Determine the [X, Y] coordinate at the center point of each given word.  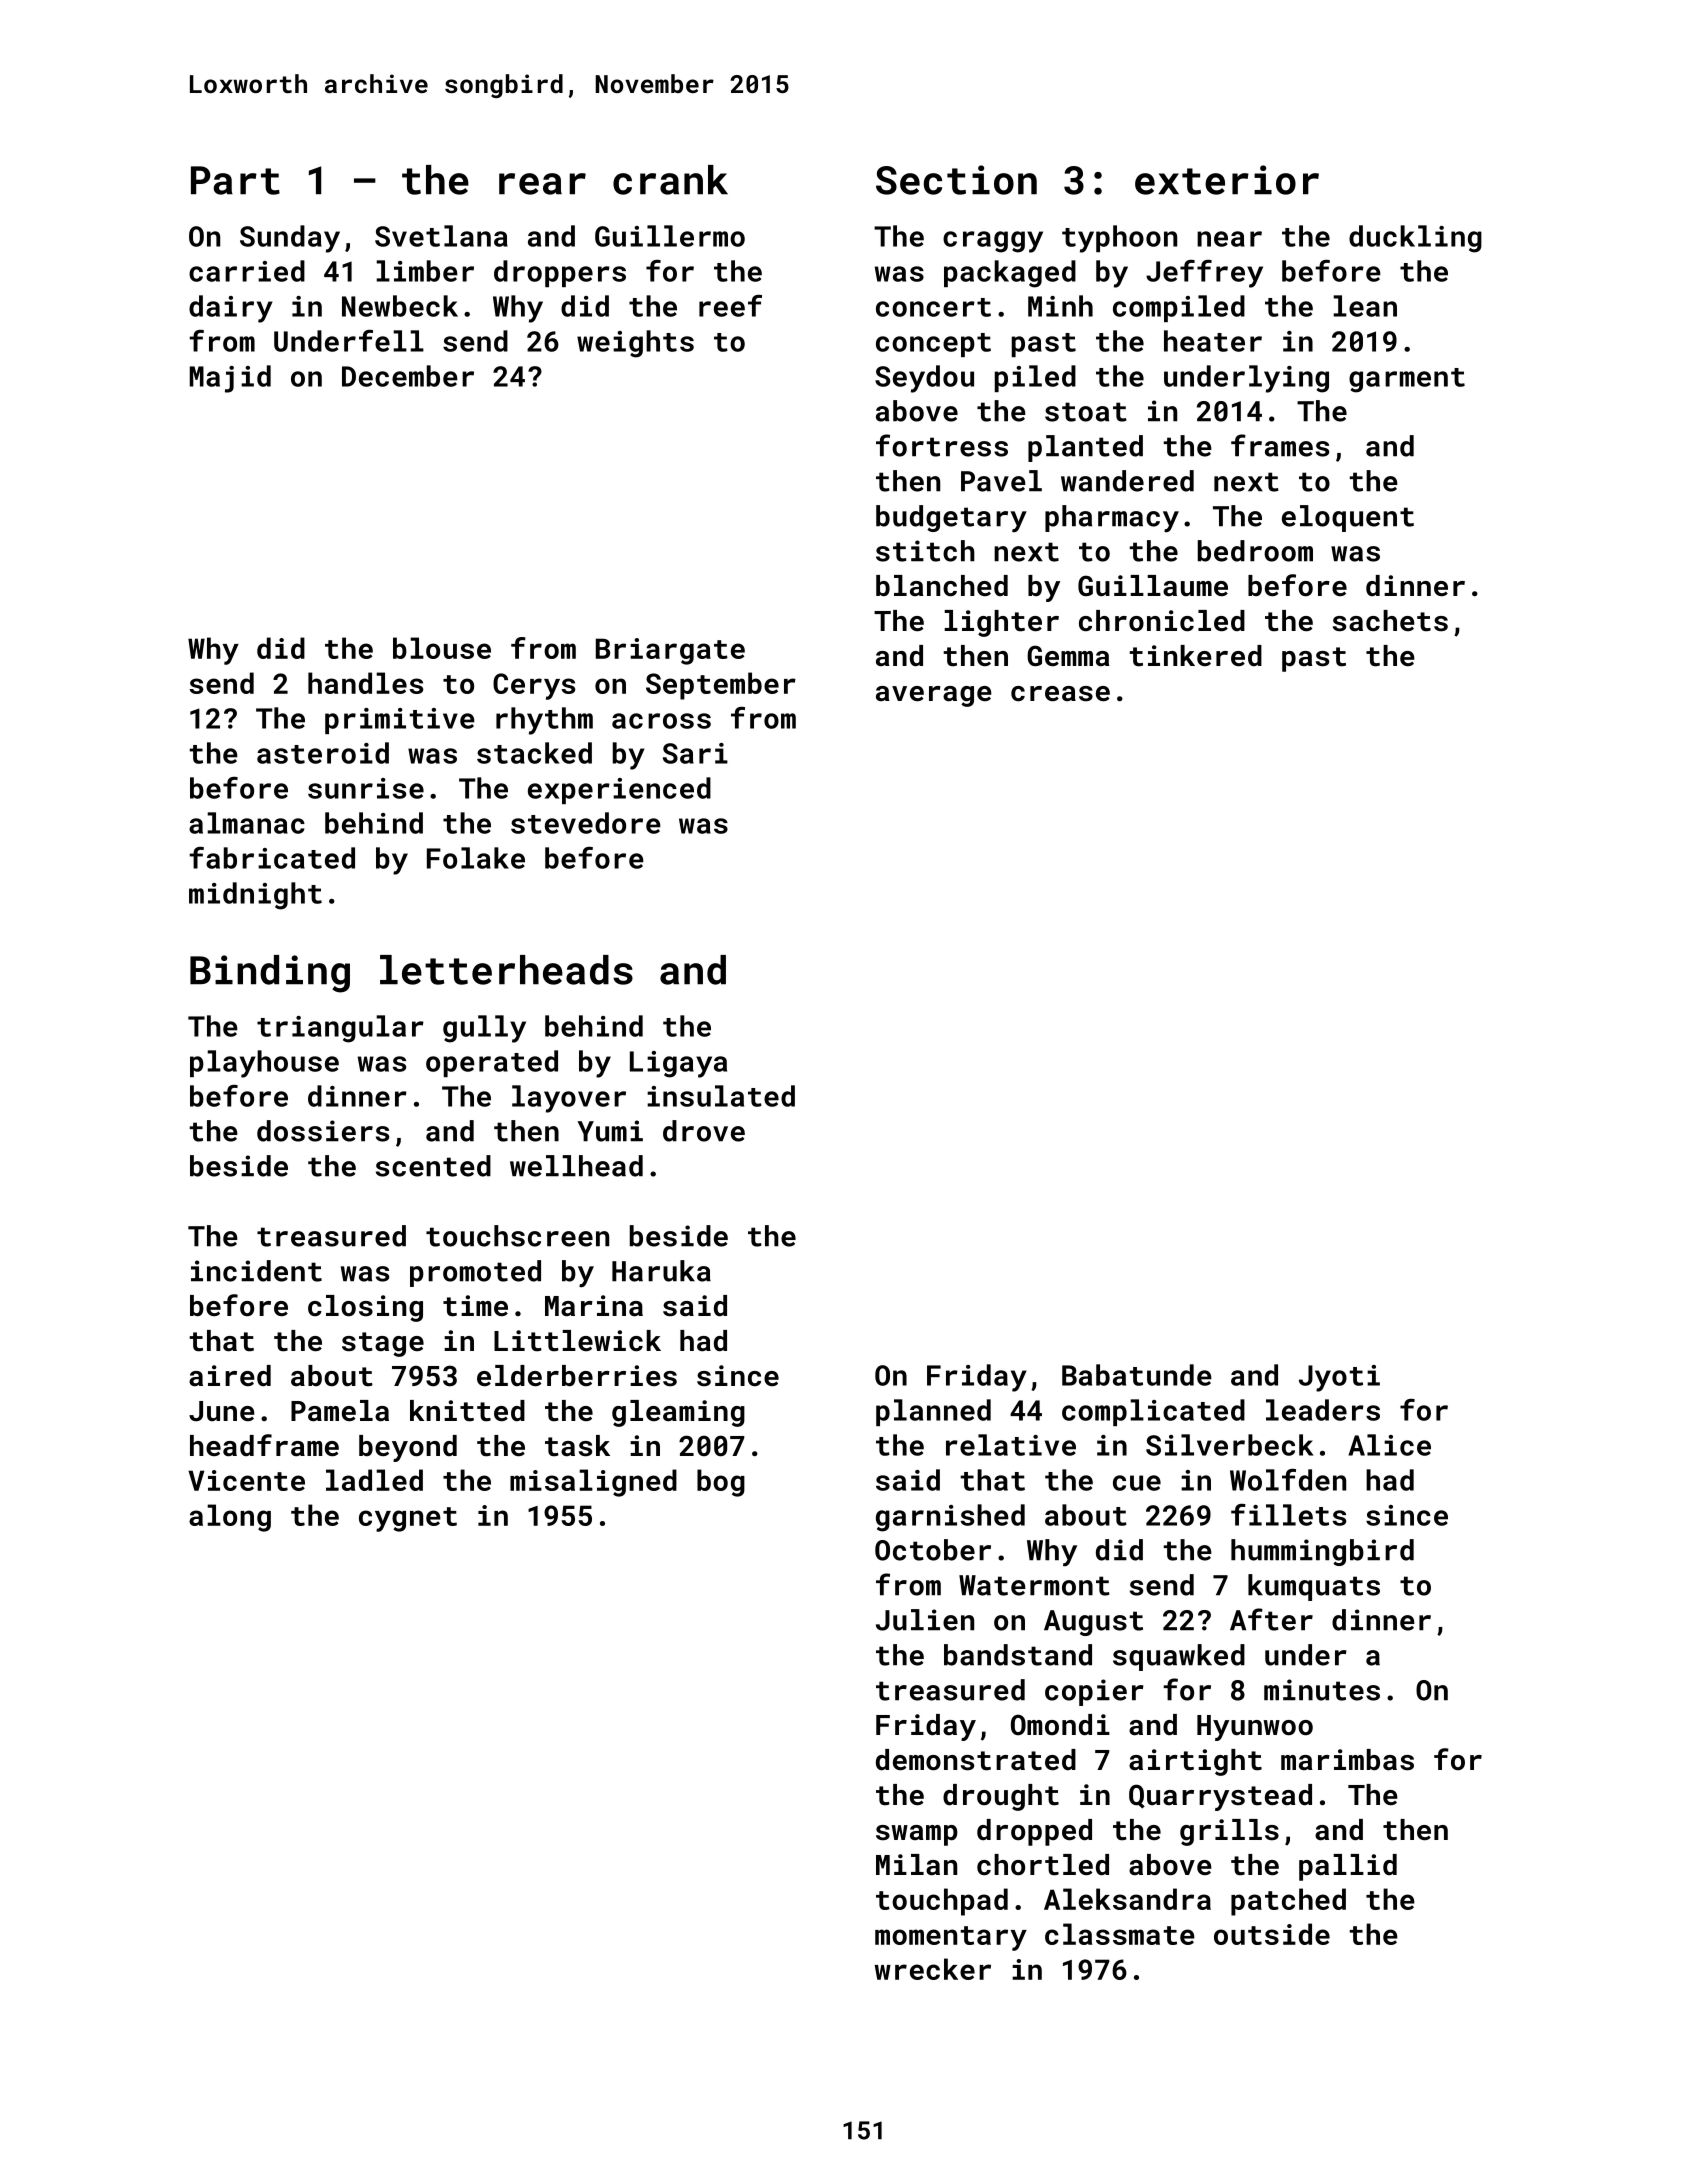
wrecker [932, 1969]
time [475, 1306]
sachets [1390, 621]
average [934, 696]
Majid [230, 379]
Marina [594, 1306]
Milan [916, 1865]
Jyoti [1339, 1378]
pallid [1348, 1867]
